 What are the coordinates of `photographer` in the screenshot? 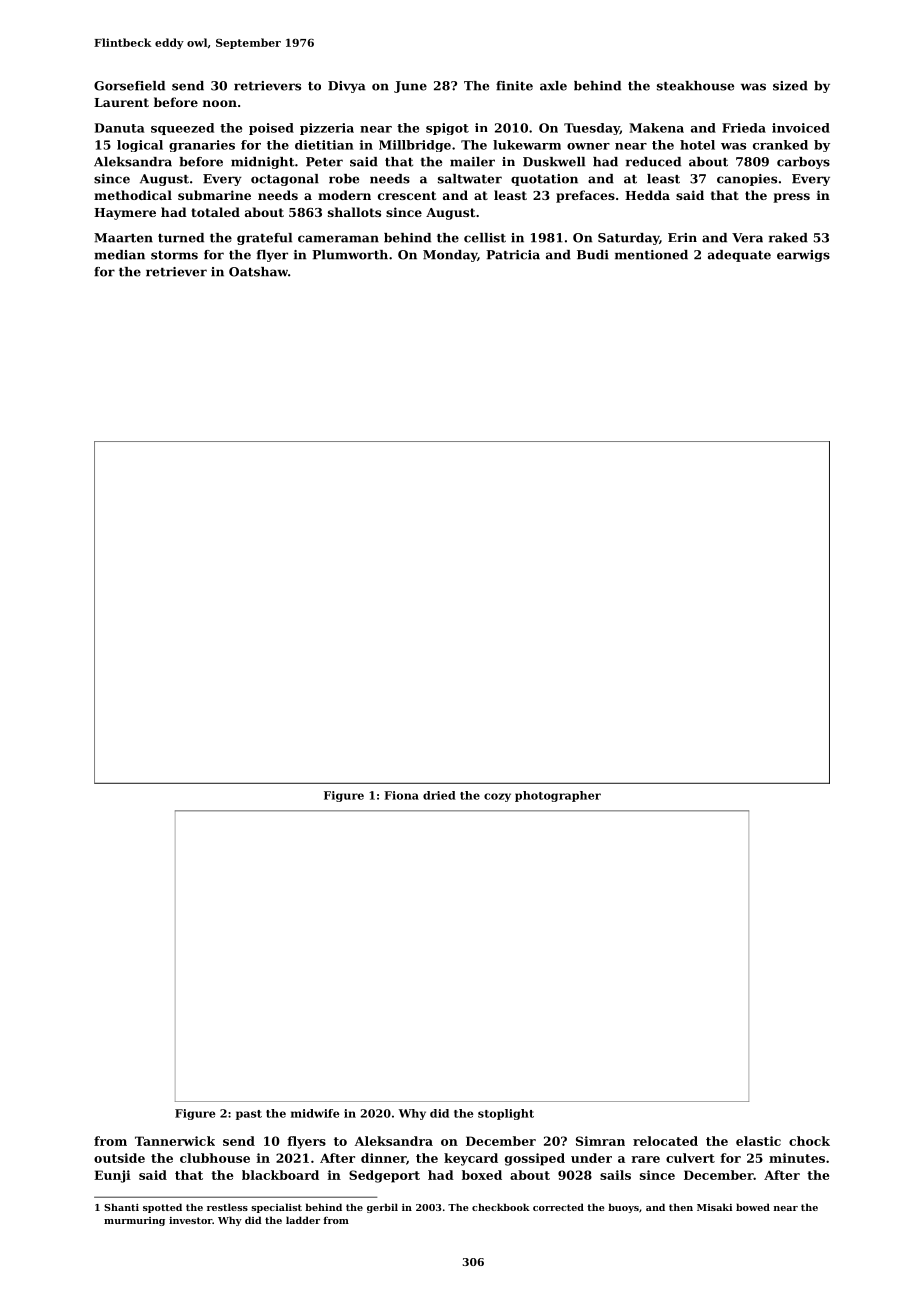 It's located at (558, 796).
